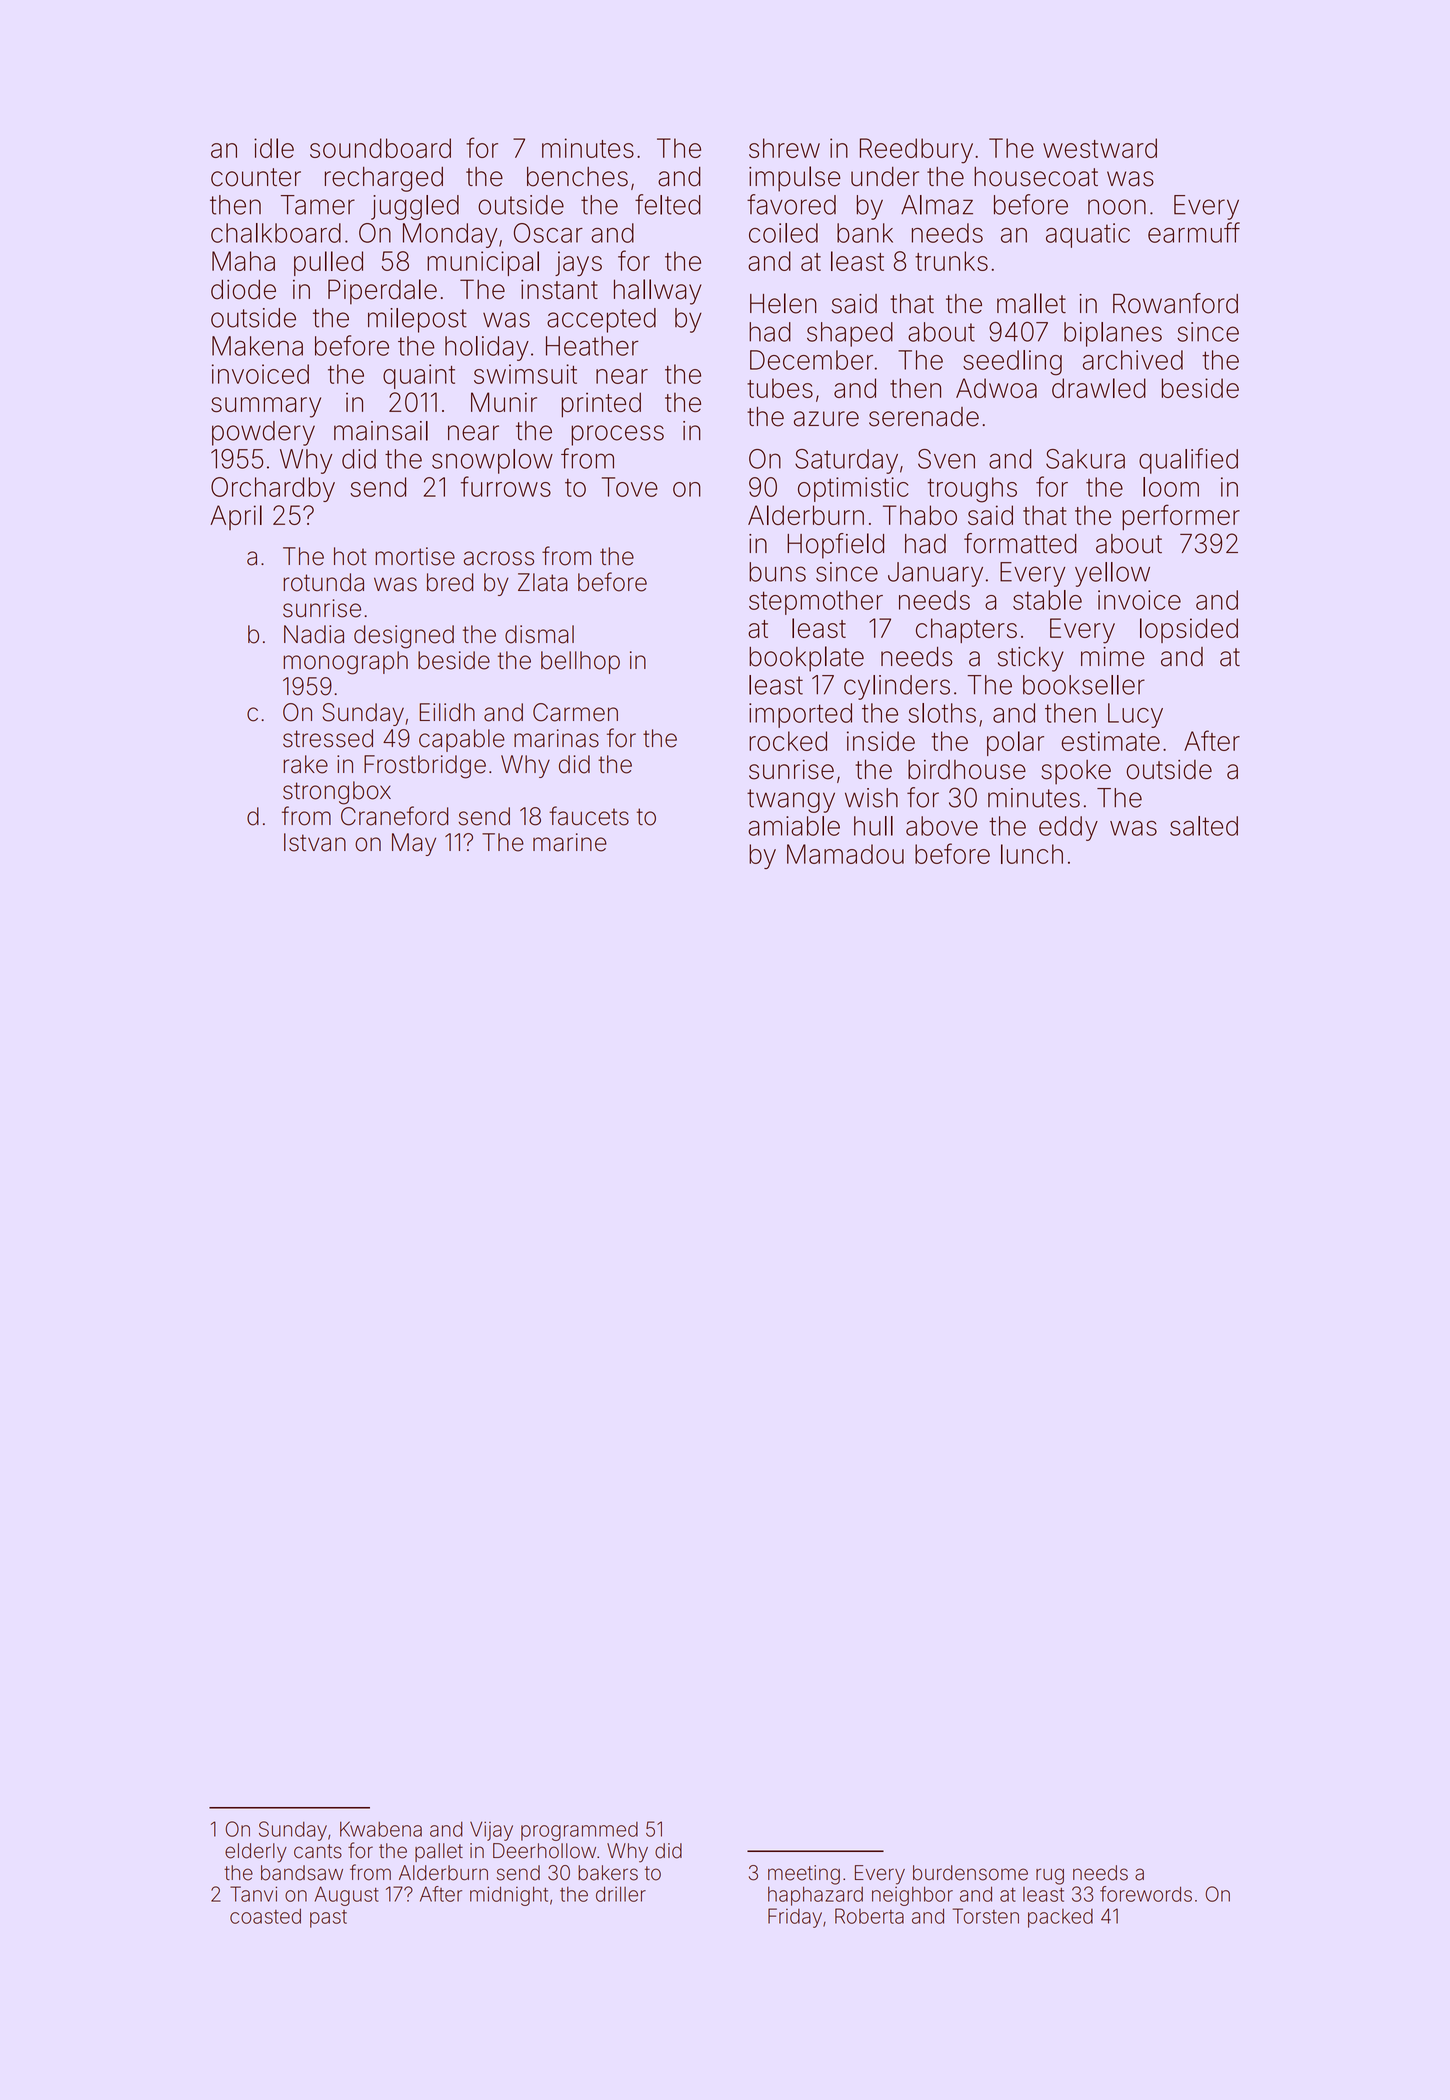 The image size is (1450, 2100). What do you see at coordinates (256, 1853) in the document?
I see `elderly` at bounding box center [256, 1853].
